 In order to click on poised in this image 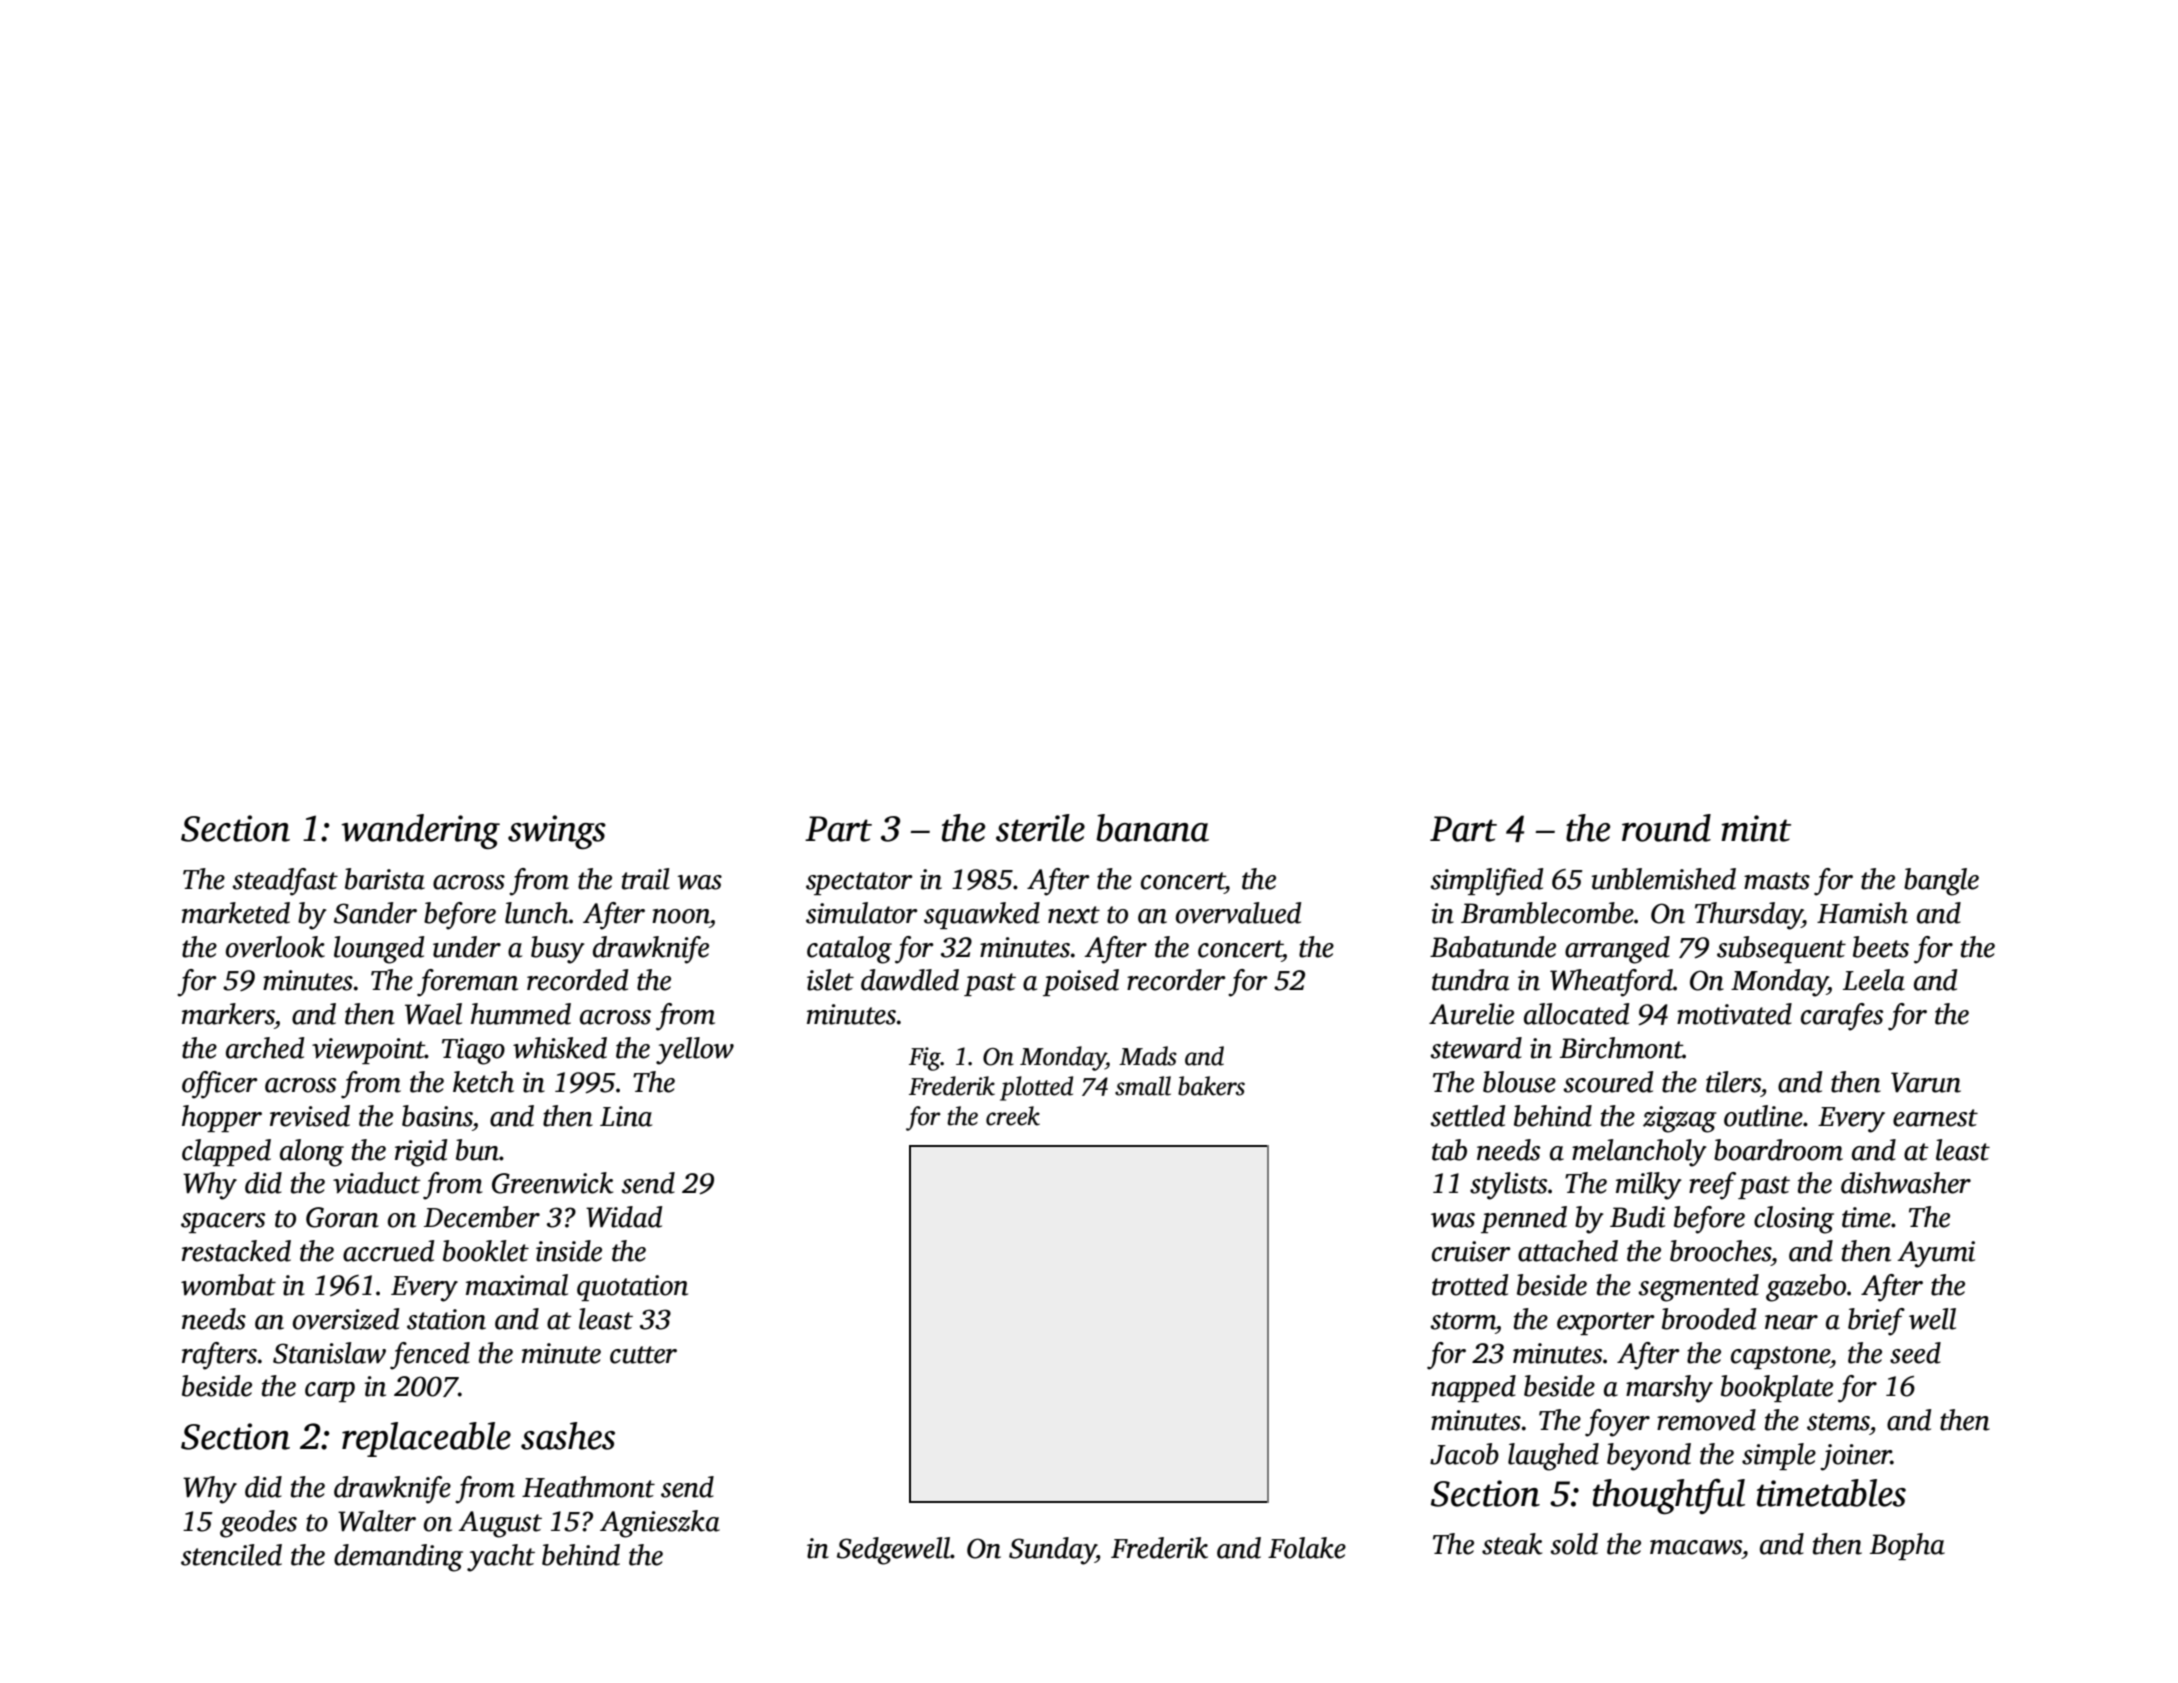, I will do `click(1081, 982)`.
